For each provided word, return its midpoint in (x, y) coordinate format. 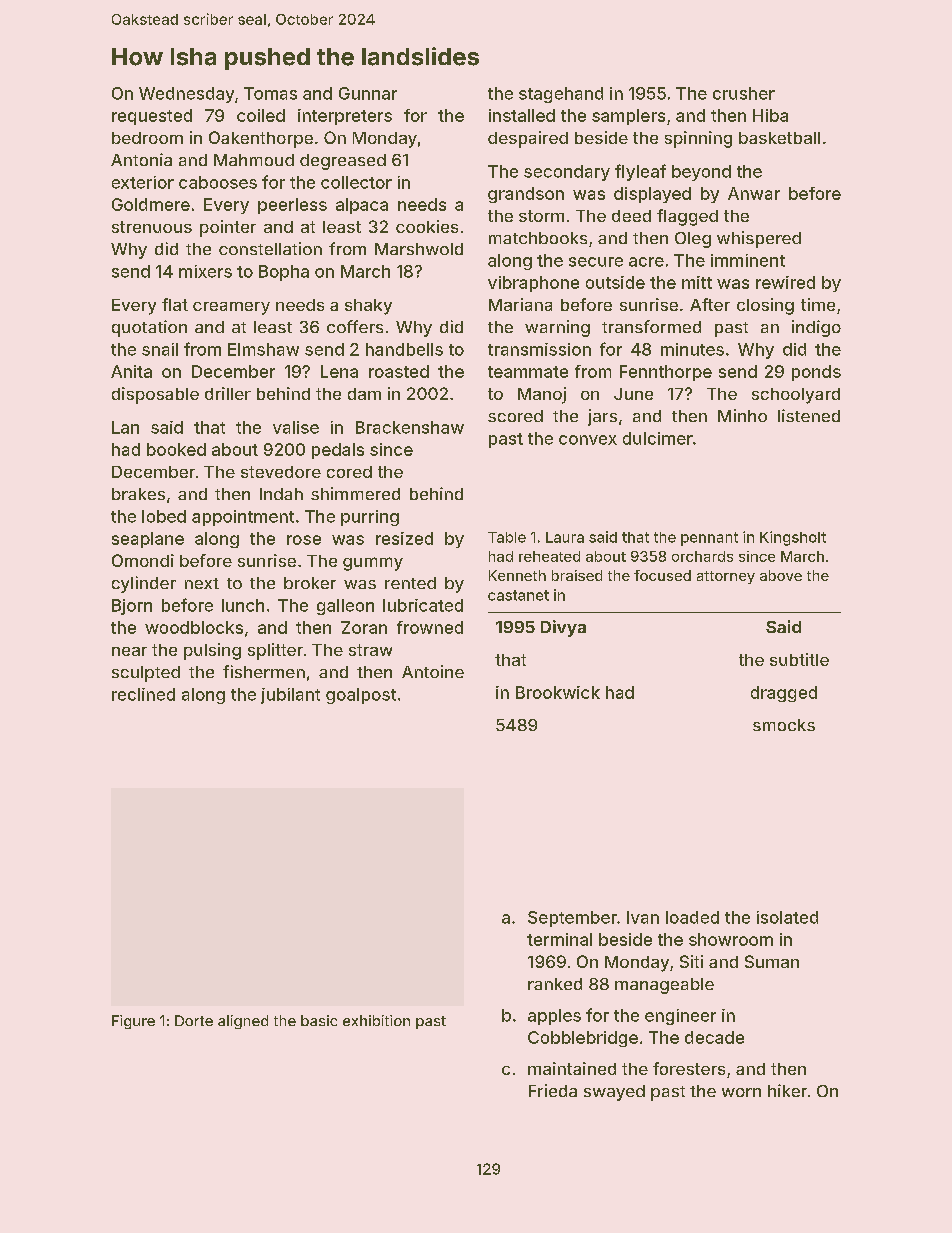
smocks (784, 725)
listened (809, 415)
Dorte (194, 1020)
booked (176, 449)
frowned (430, 627)
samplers (628, 117)
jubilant (290, 696)
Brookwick (558, 692)
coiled (261, 115)
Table (507, 537)
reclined (143, 694)
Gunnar (368, 93)
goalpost (361, 696)
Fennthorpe (666, 373)
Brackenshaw (410, 427)
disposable (155, 395)
